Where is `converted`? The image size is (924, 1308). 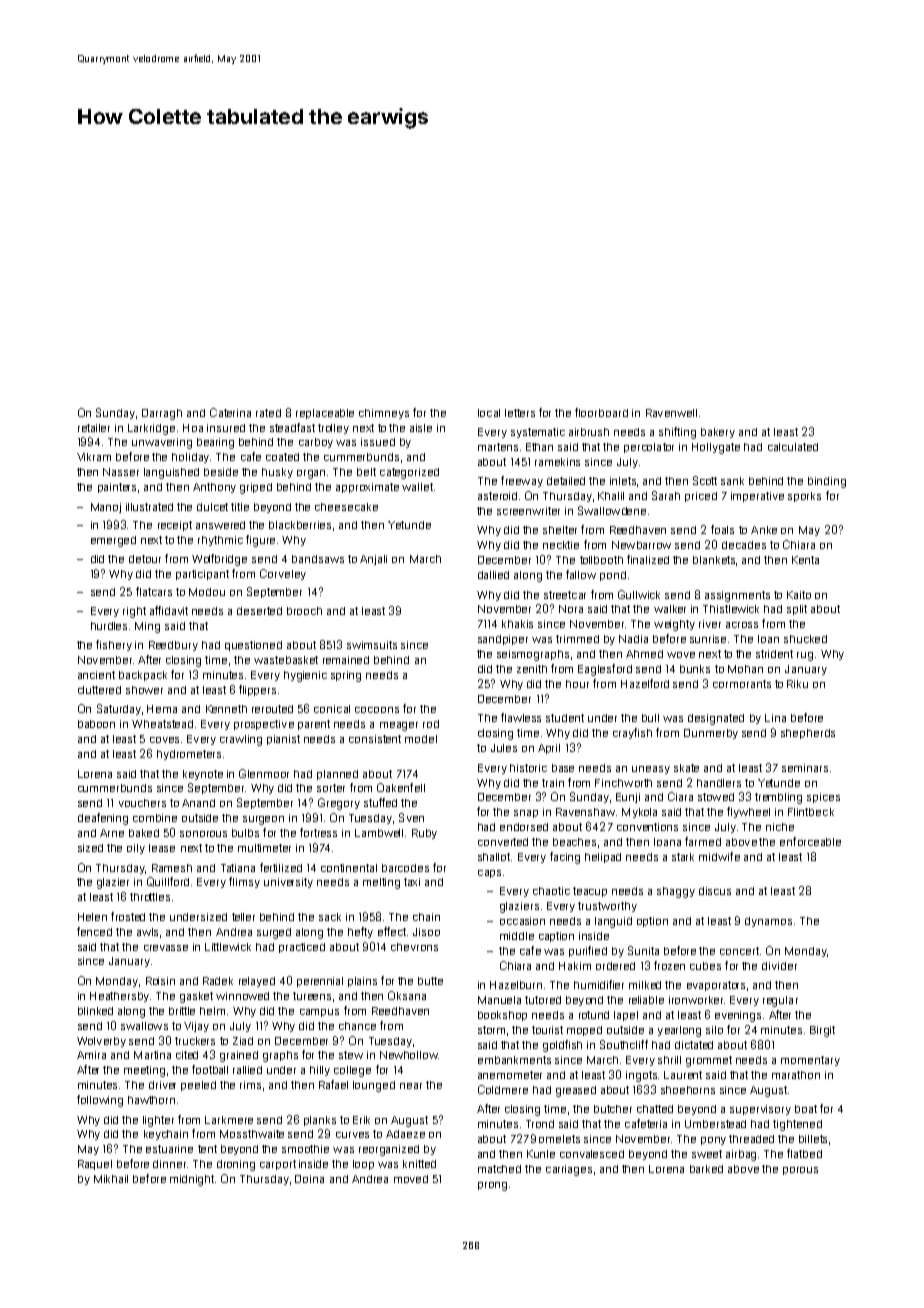
converted is located at coordinates (503, 842).
